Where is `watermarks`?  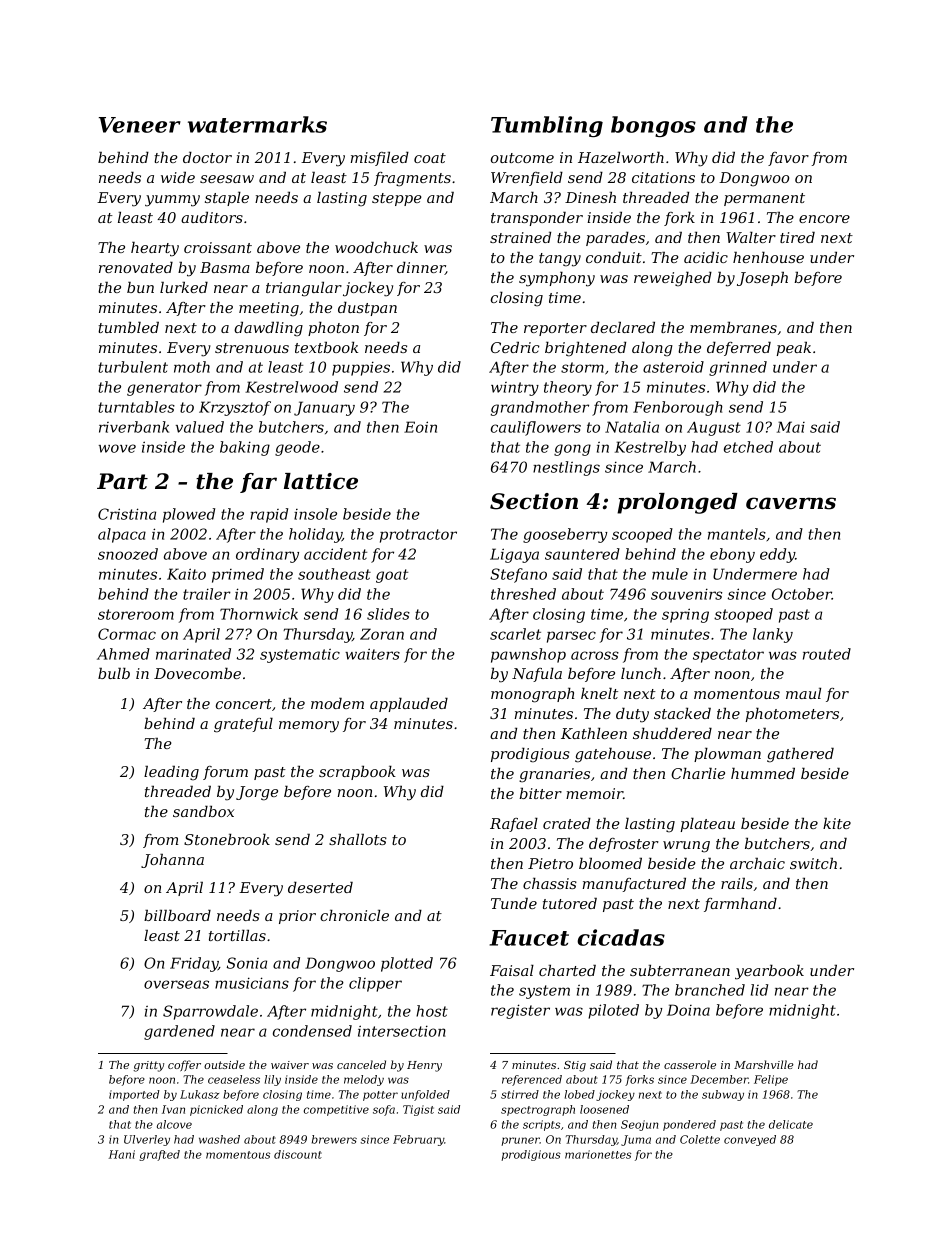
watermarks is located at coordinates (257, 124).
